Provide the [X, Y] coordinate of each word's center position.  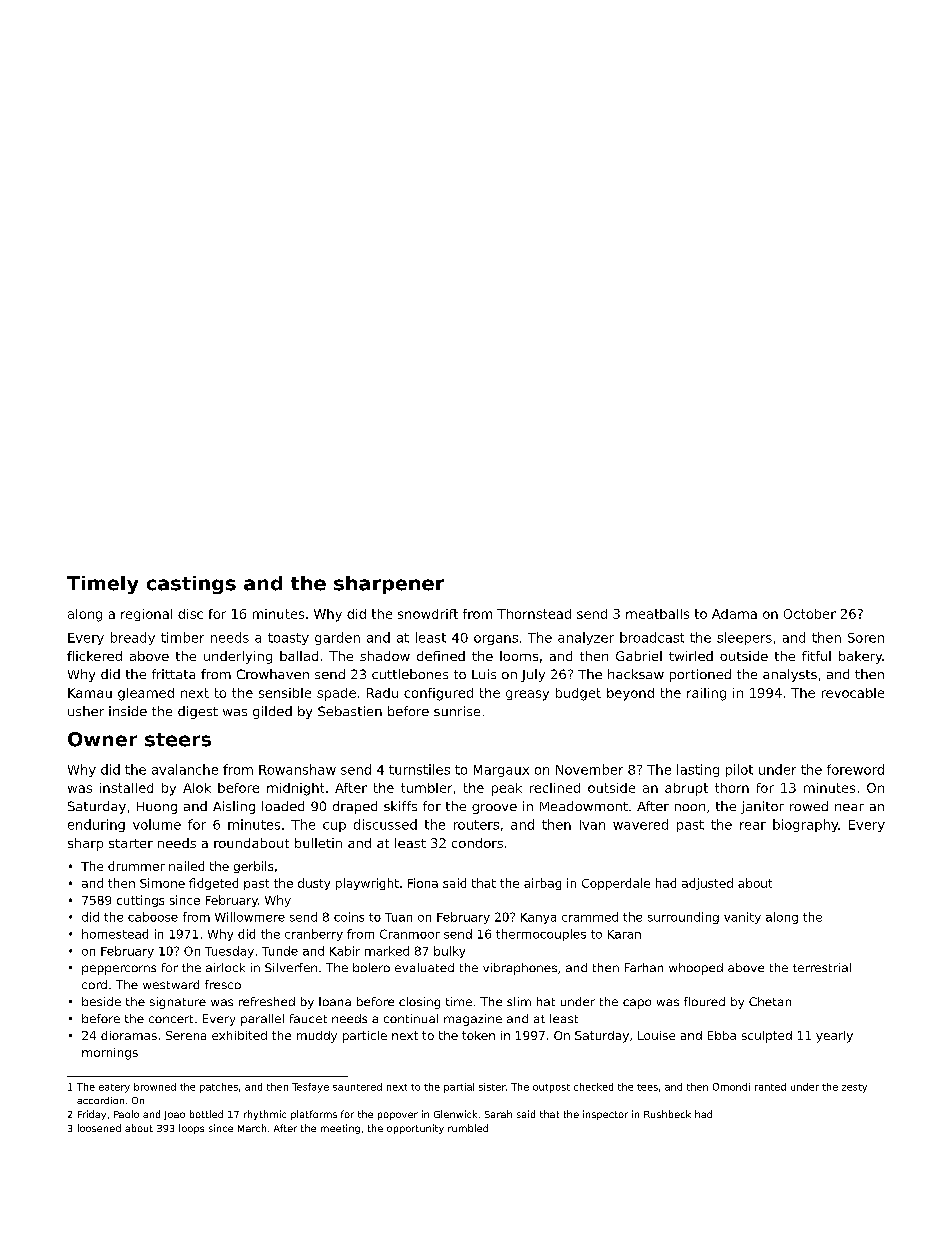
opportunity [415, 1129]
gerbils [253, 867]
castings [191, 585]
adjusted [707, 884]
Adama [734, 614]
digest [198, 712]
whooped [696, 969]
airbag [542, 884]
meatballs [657, 614]
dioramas [129, 1035]
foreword [855, 769]
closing [419, 1003]
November [589, 769]
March [252, 1128]
